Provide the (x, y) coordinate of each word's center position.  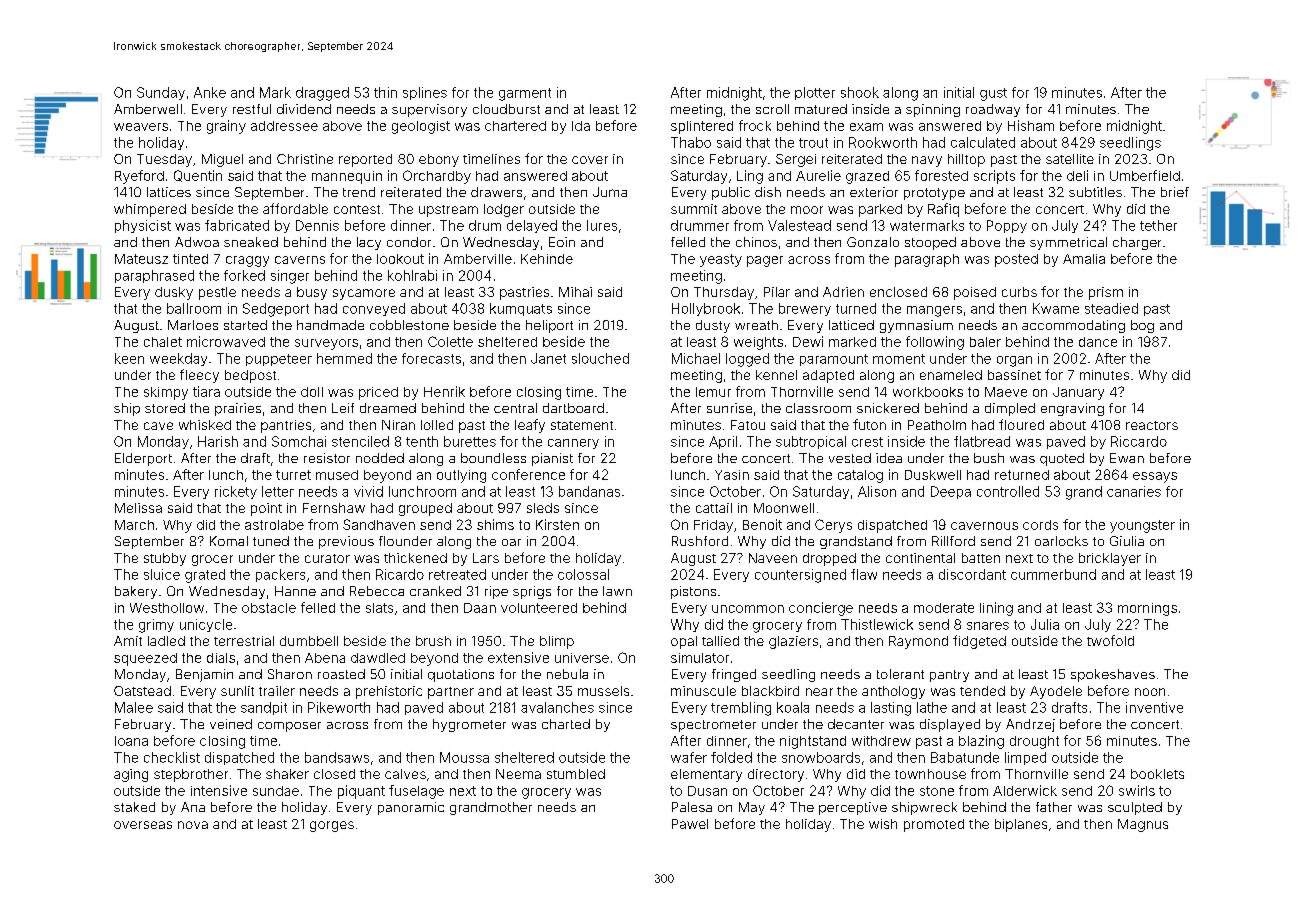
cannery (573, 444)
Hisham (1031, 125)
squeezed (145, 659)
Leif (343, 408)
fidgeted (979, 642)
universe (582, 658)
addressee (284, 126)
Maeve (1006, 392)
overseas (143, 825)
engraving (1072, 409)
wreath (756, 325)
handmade (330, 325)
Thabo (691, 142)
